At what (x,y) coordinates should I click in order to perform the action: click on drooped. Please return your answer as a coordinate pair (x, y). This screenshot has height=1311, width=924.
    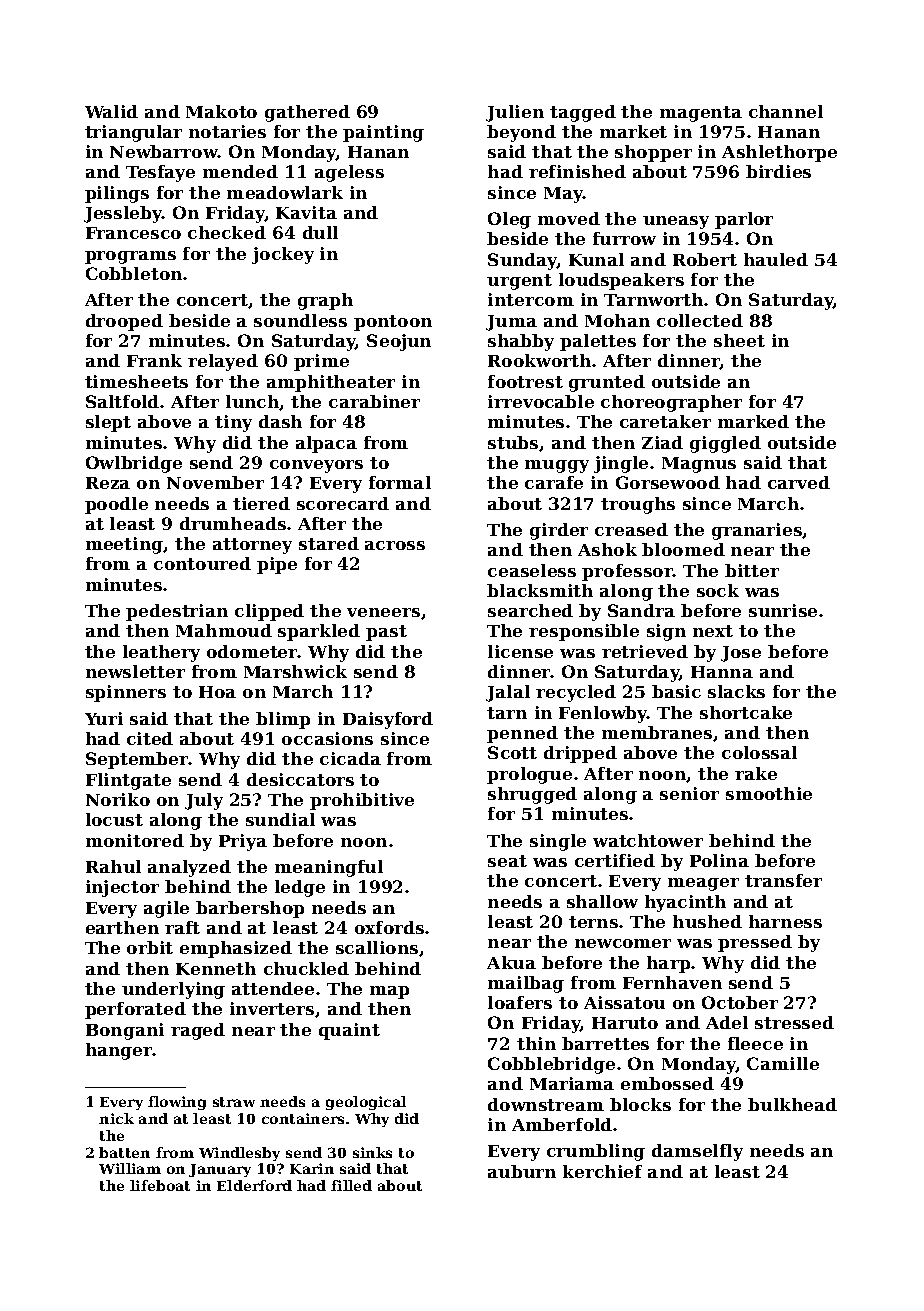
    Looking at the image, I should click on (124, 322).
